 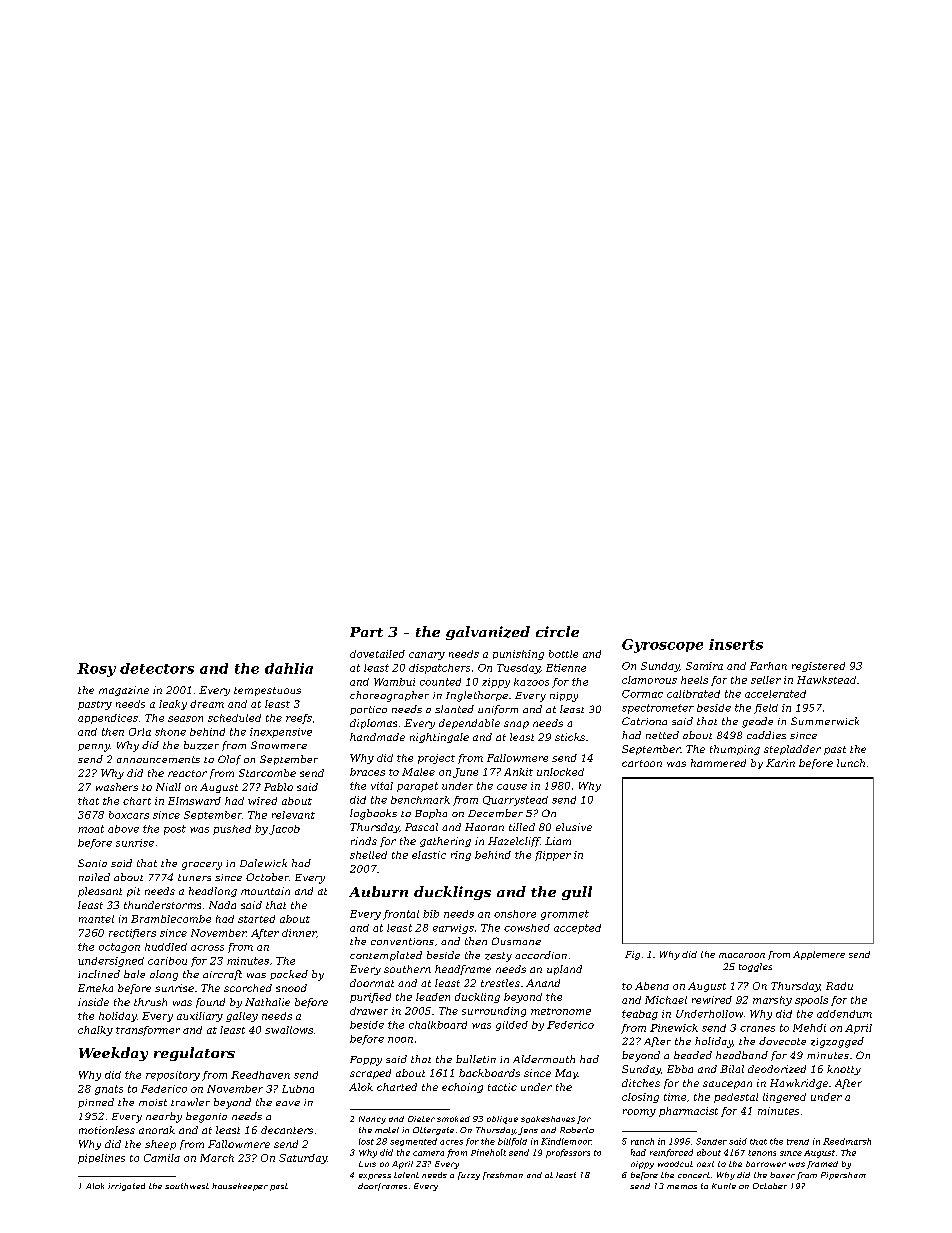 What do you see at coordinates (240, 1187) in the screenshot?
I see `housekeeper` at bounding box center [240, 1187].
